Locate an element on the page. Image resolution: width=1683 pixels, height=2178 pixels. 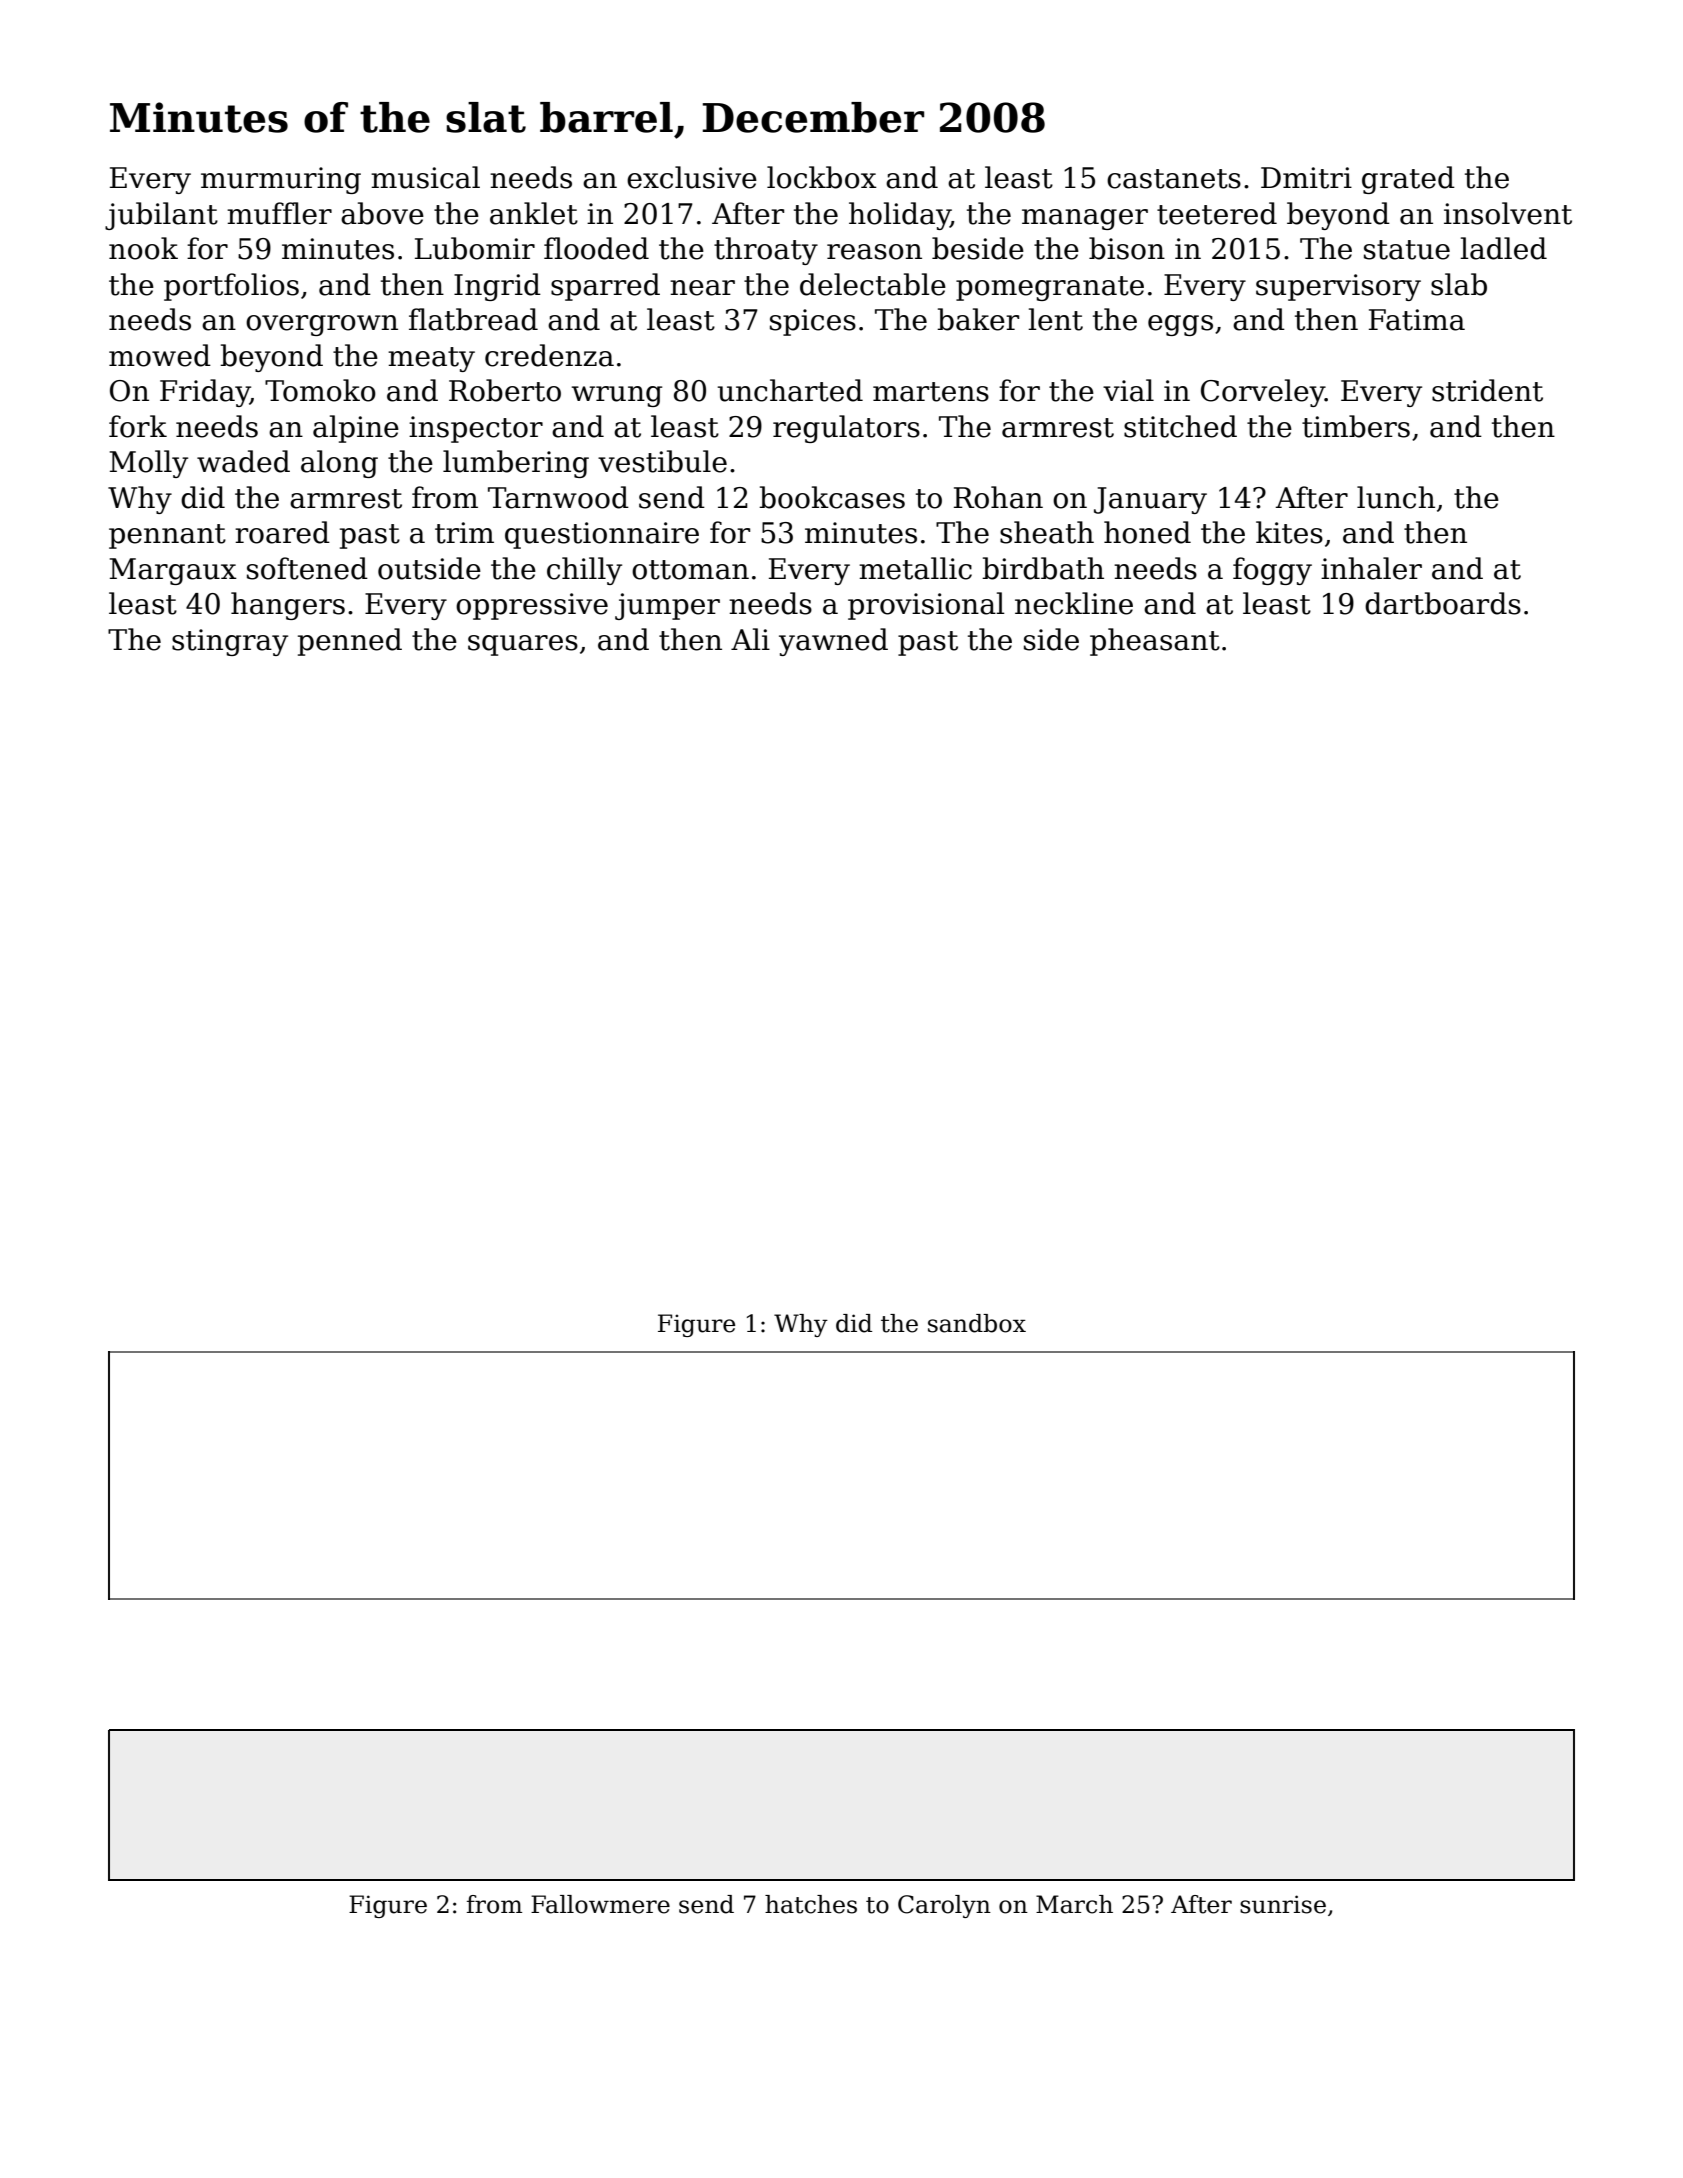
pheasant is located at coordinates (1155, 642).
